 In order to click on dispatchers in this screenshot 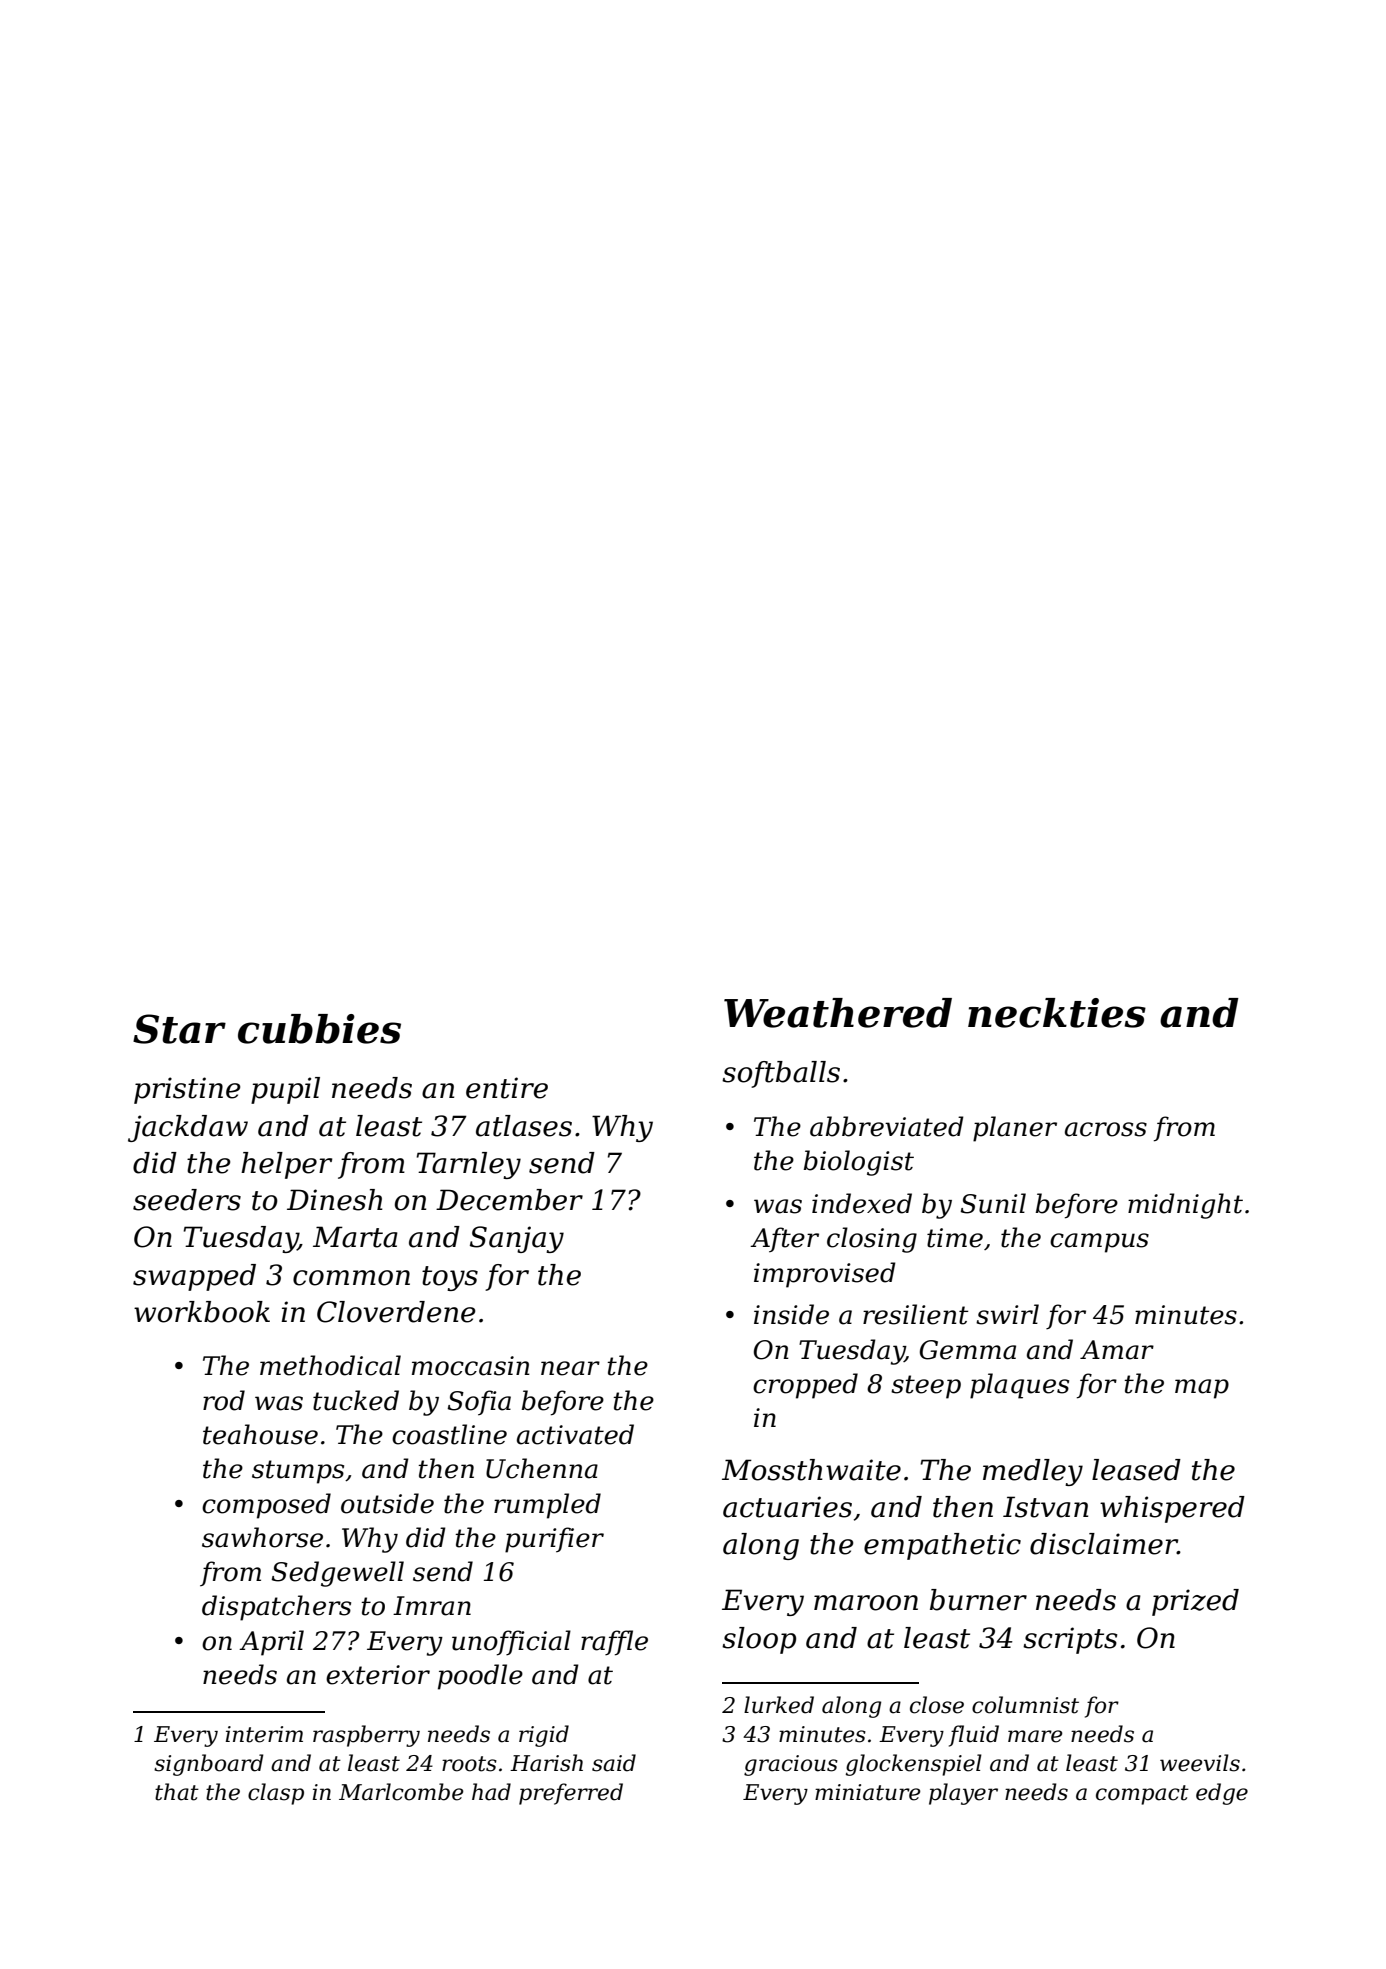, I will do `click(276, 1608)`.
